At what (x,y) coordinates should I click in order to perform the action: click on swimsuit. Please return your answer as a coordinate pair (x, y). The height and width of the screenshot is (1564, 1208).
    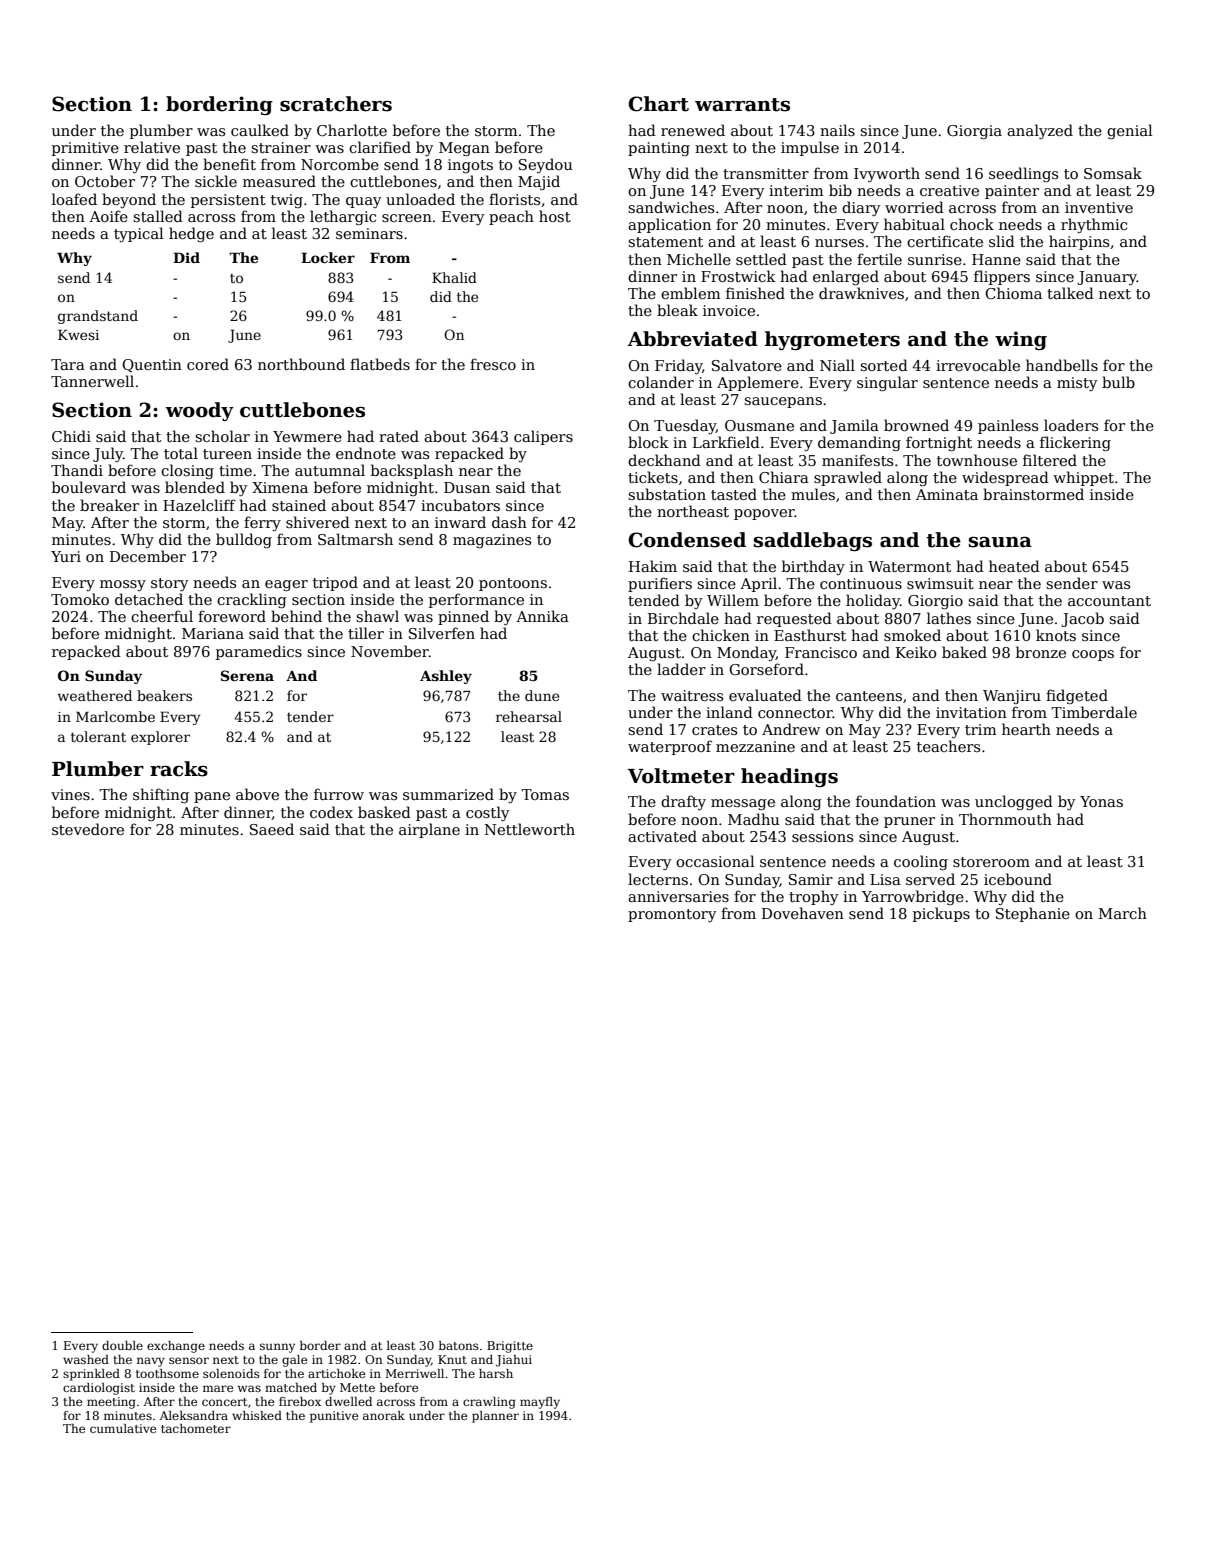
    Looking at the image, I should click on (940, 583).
